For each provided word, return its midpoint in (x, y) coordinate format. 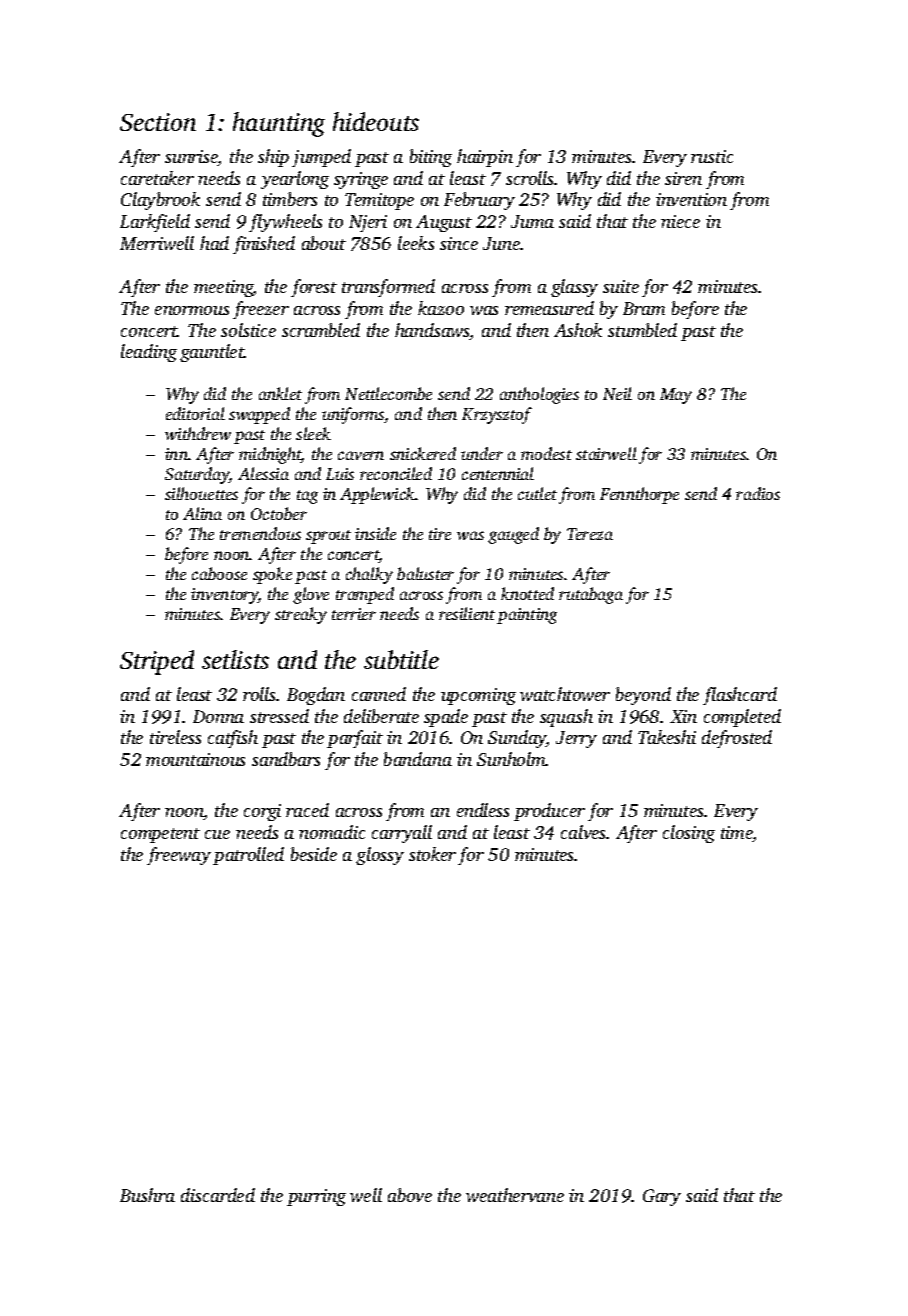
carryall (402, 834)
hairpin (485, 158)
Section (158, 122)
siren (683, 178)
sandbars (286, 759)
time (737, 834)
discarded (218, 1195)
